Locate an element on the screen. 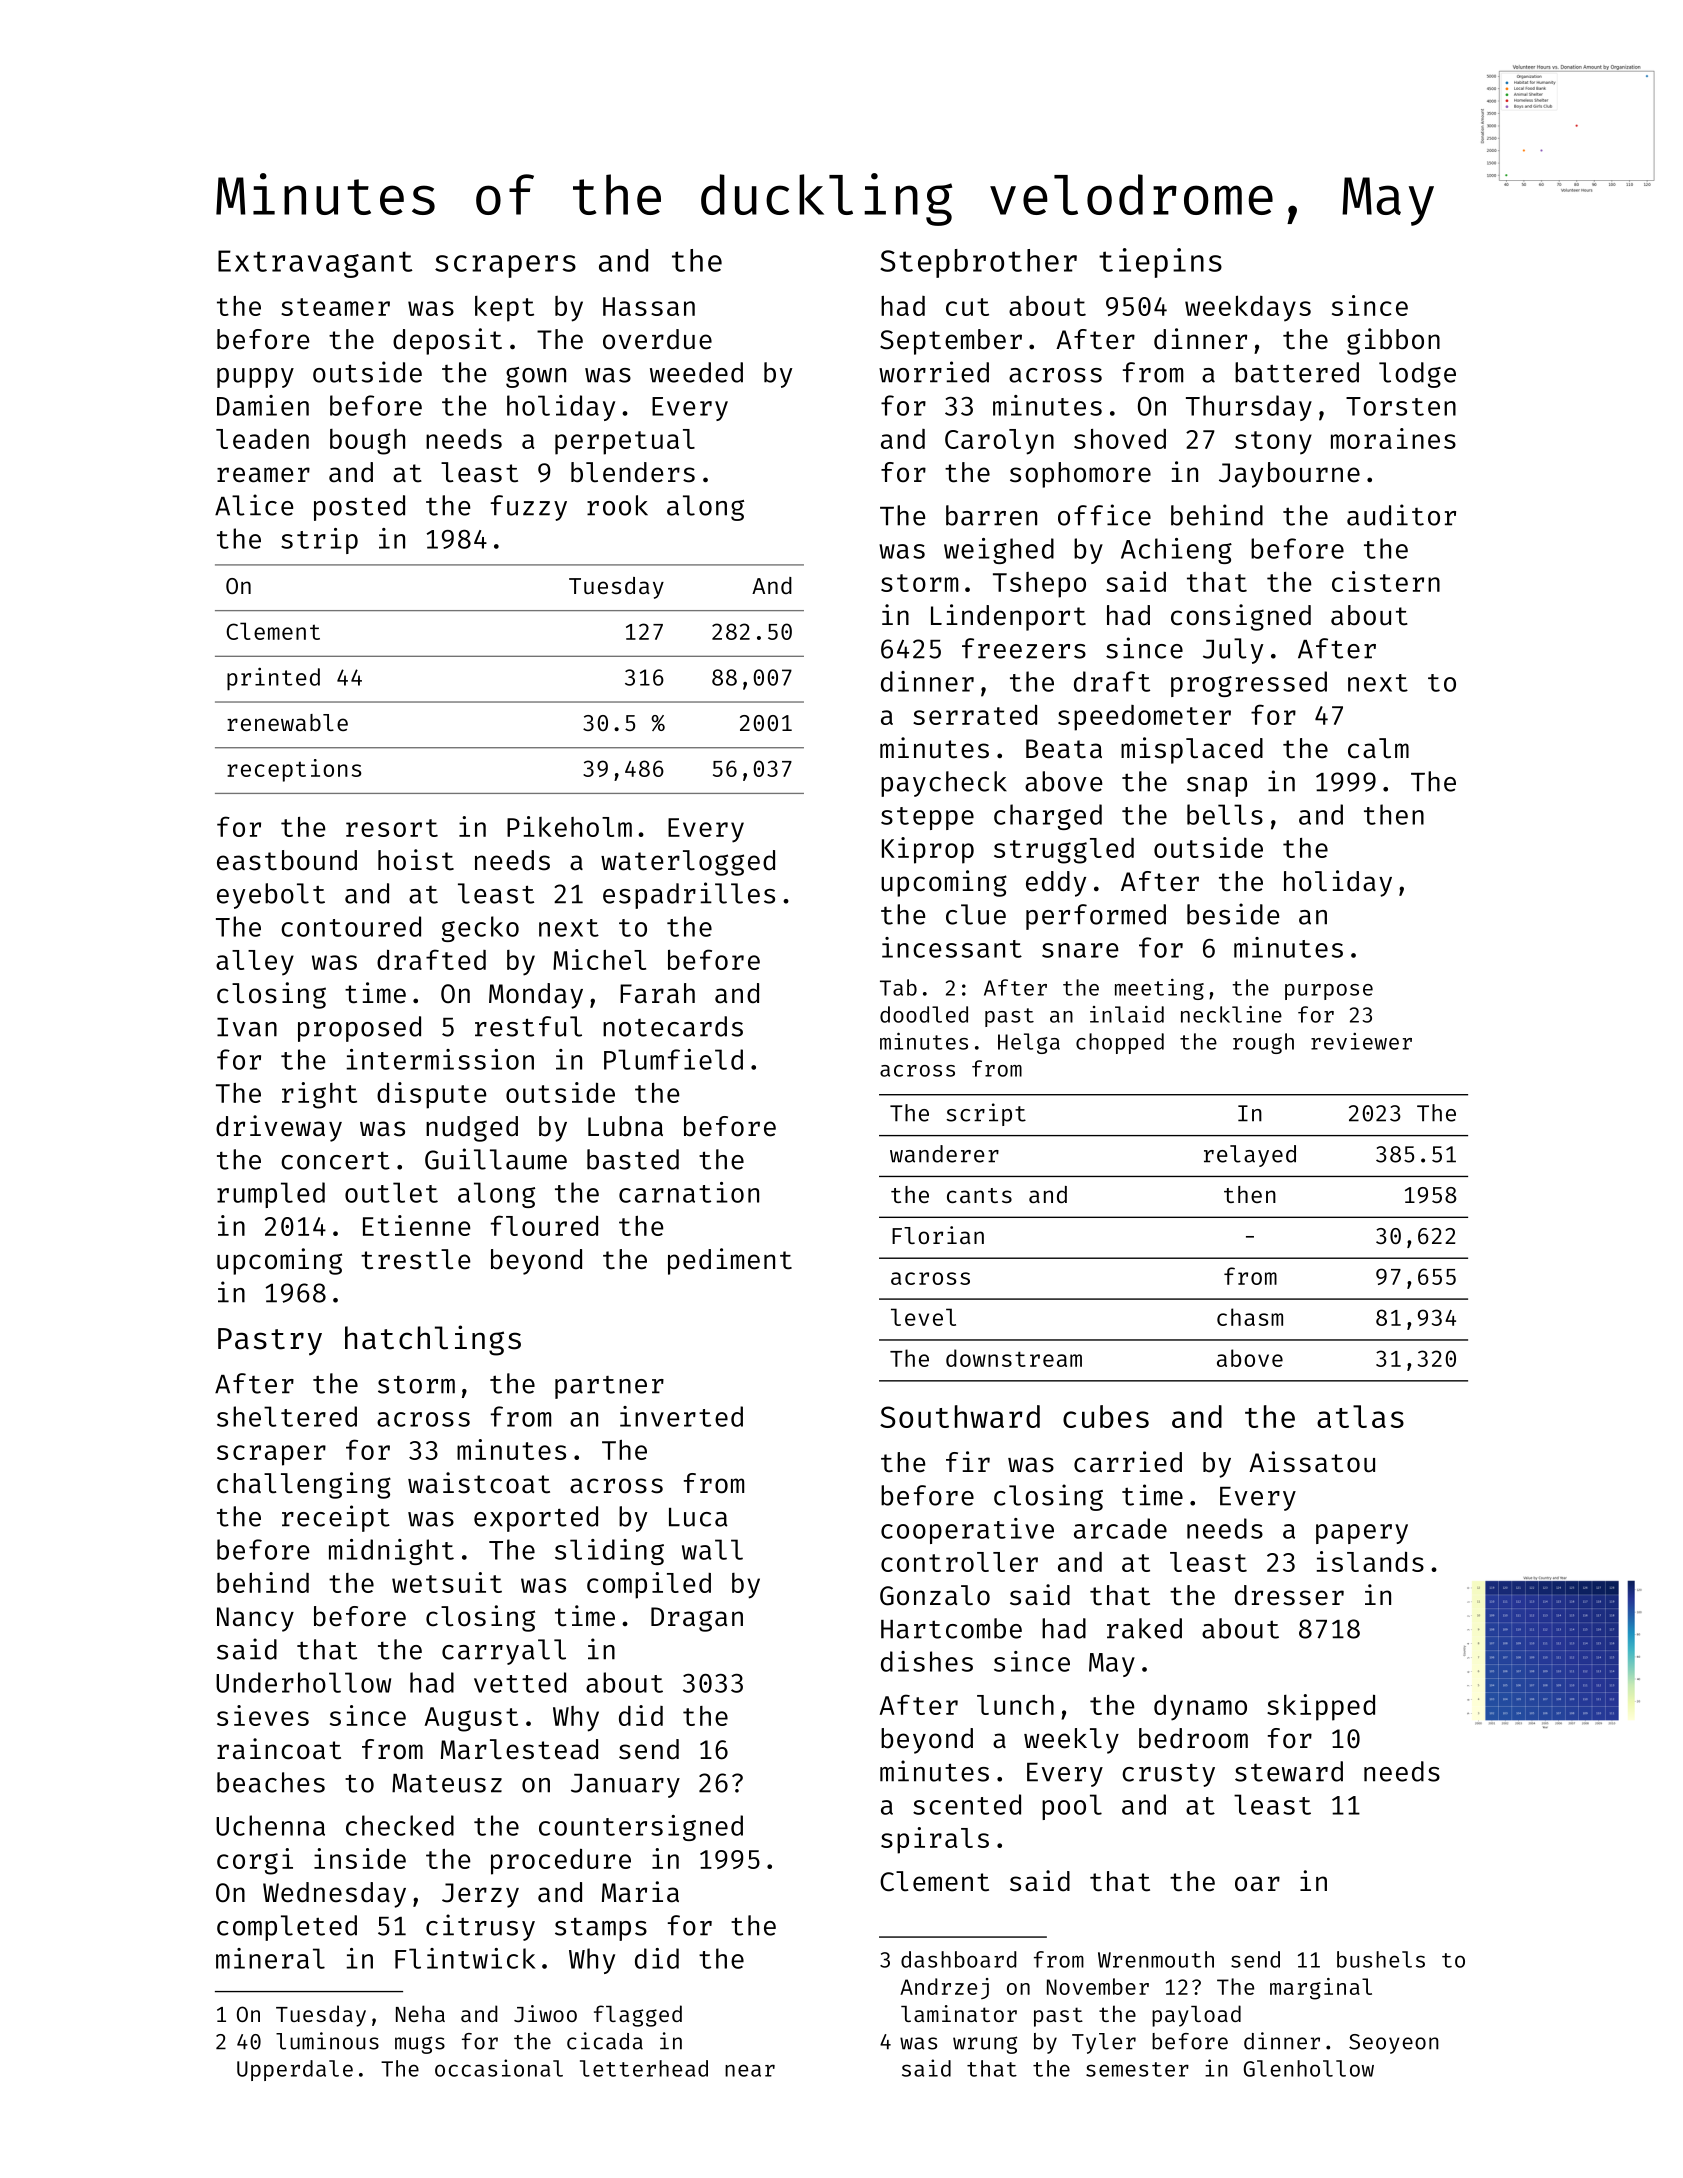  Extravagant is located at coordinates (315, 264).
